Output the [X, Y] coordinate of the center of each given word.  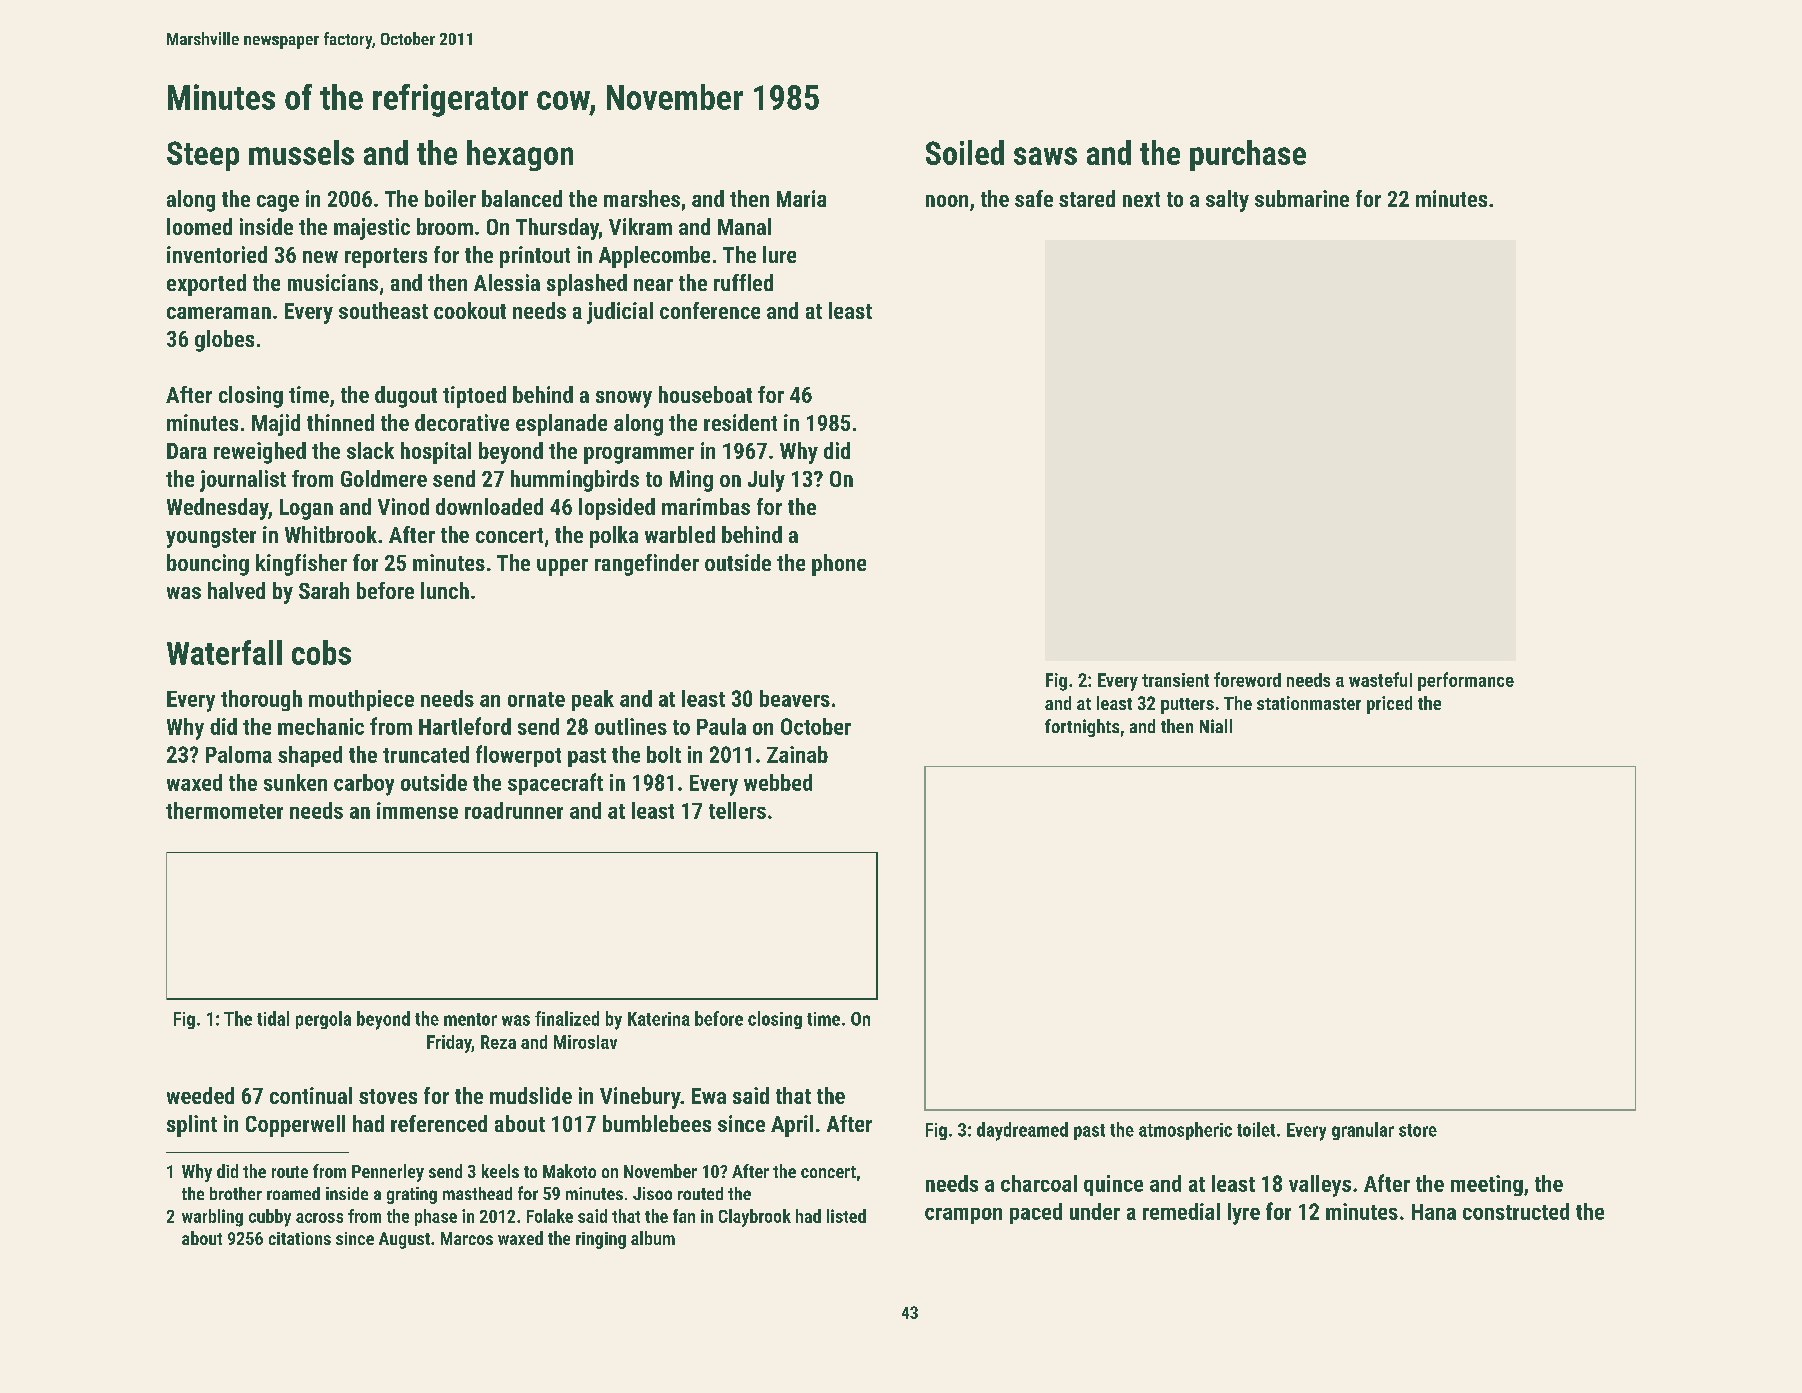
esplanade [561, 425]
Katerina [659, 1019]
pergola [323, 1020]
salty [1227, 201]
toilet [1256, 1129]
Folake [550, 1216]
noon [947, 201]
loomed [199, 226]
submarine [1302, 198]
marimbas [706, 506]
